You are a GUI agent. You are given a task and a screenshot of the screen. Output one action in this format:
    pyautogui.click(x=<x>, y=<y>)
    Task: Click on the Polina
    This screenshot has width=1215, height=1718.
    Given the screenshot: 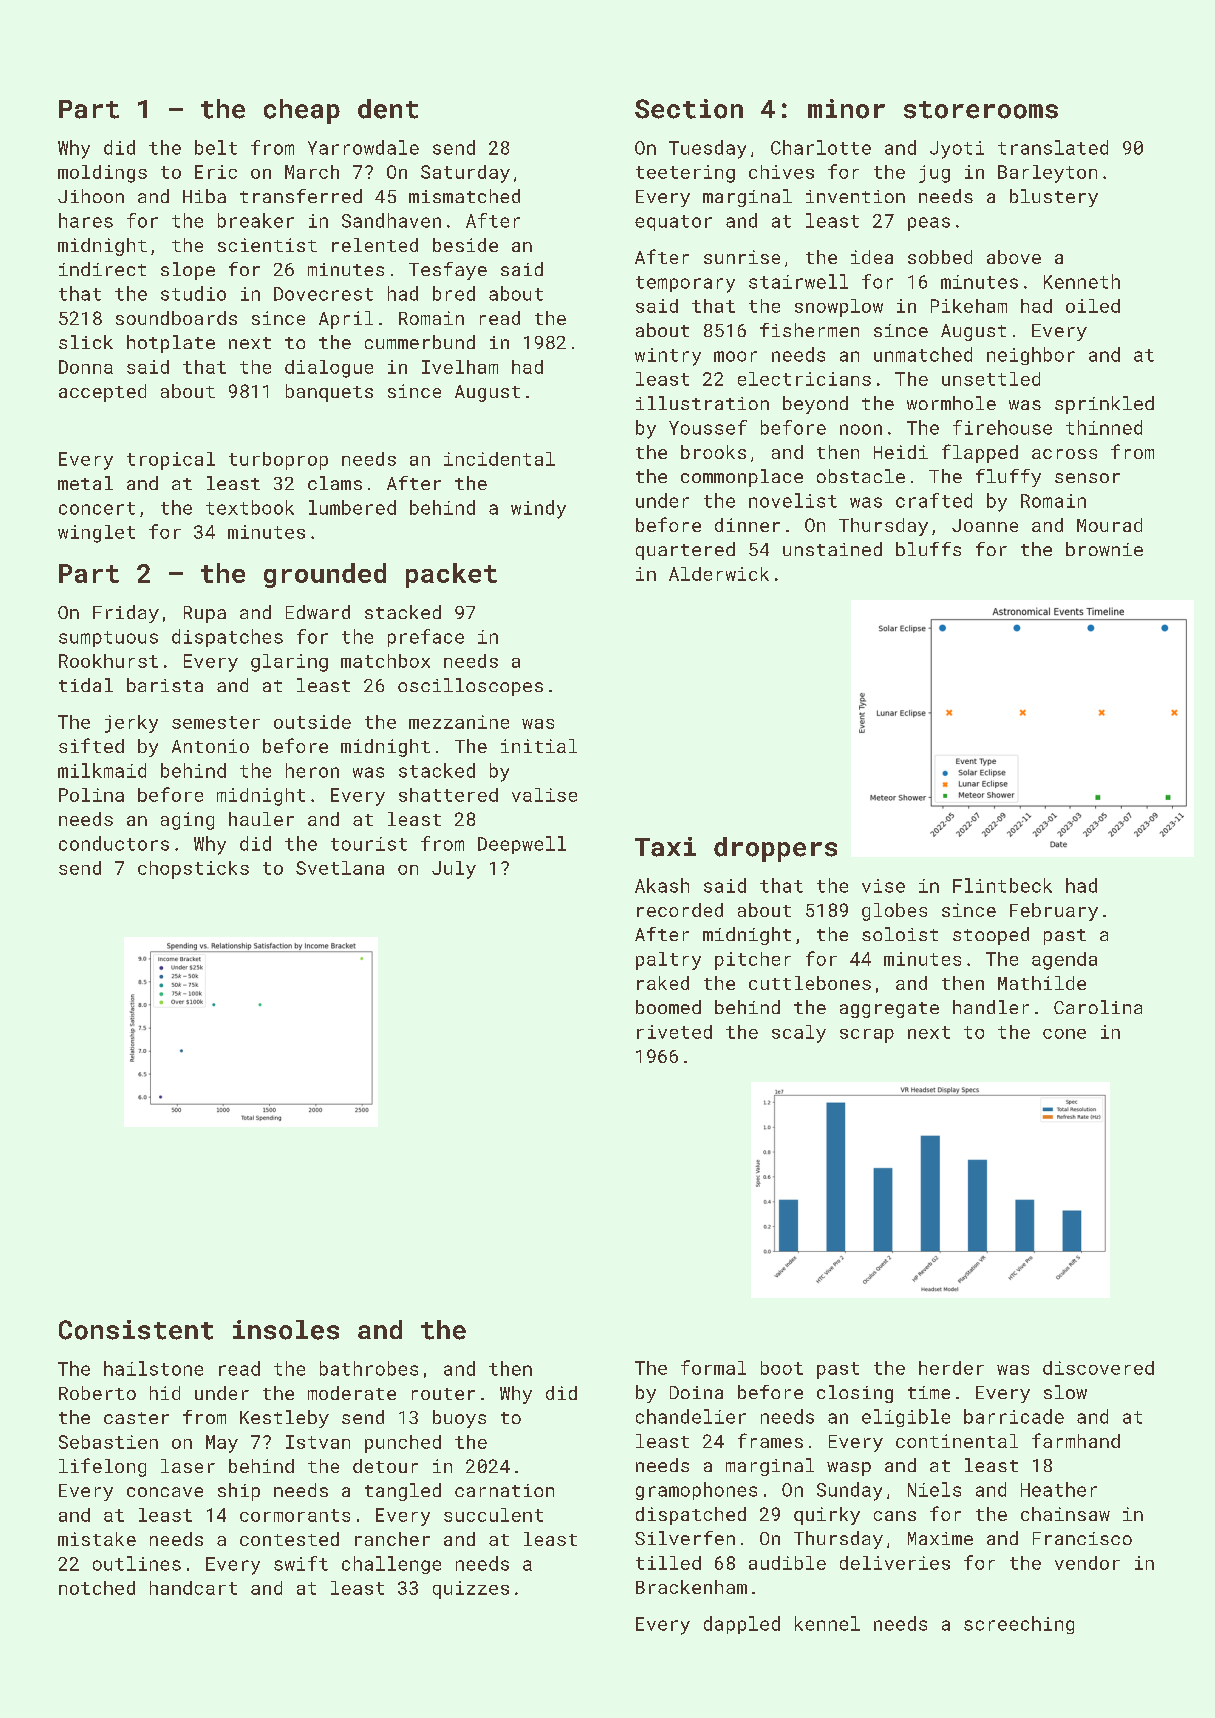 What is the action you would take?
    pyautogui.click(x=91, y=795)
